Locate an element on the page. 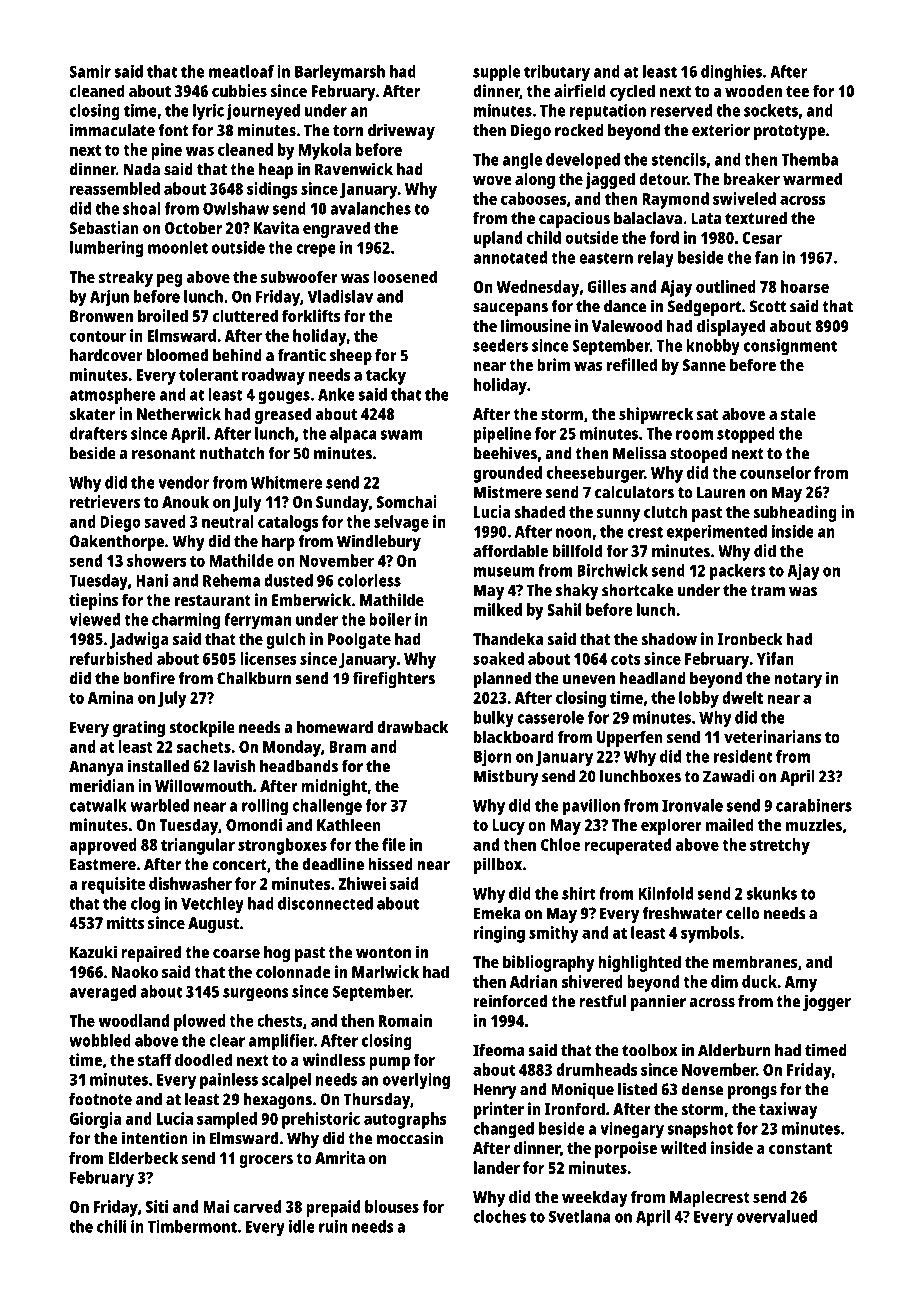 The height and width of the page is (1308, 924). calculators is located at coordinates (634, 492).
